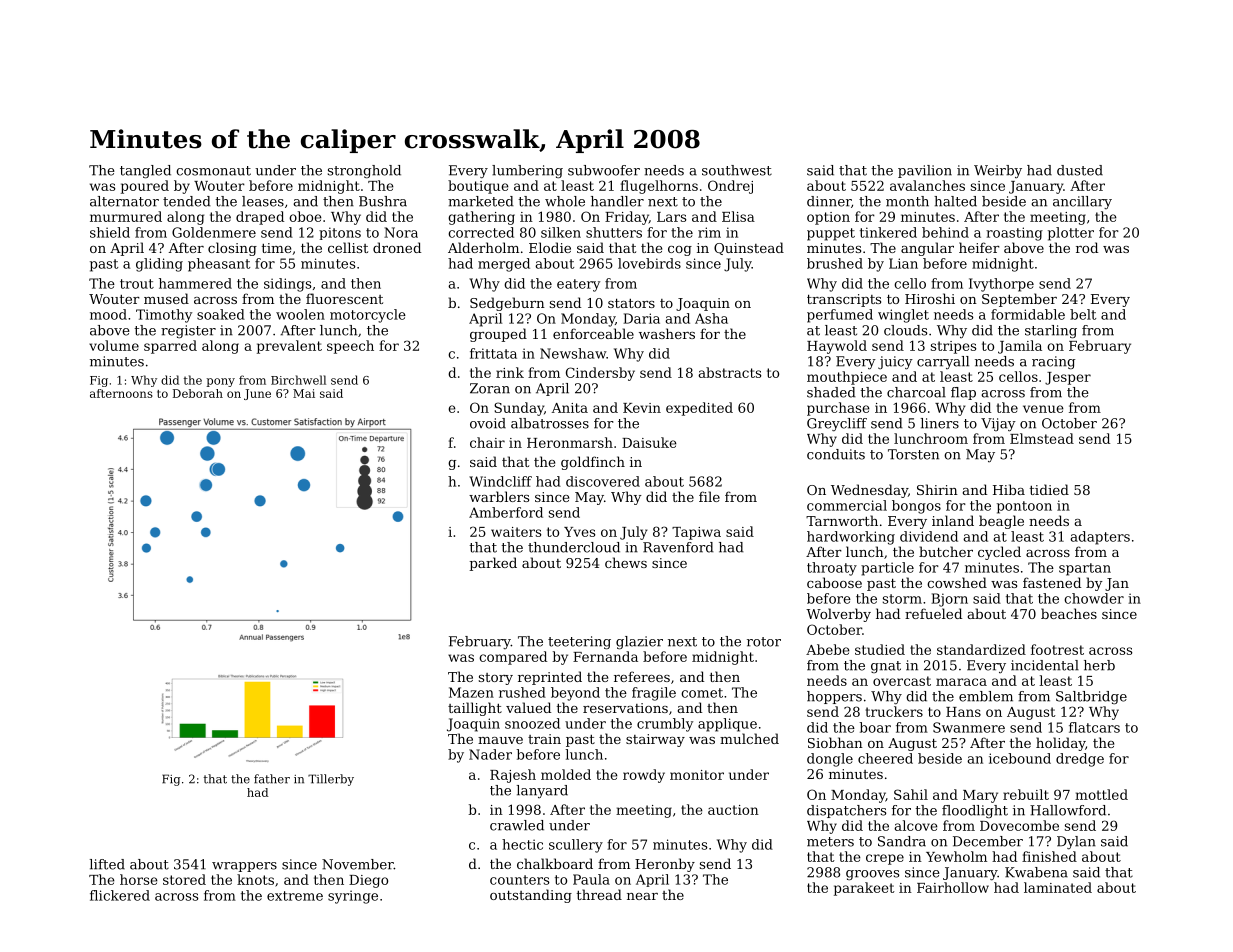 This screenshot has width=1233, height=952. Describe the element at coordinates (493, 353) in the screenshot. I see `frittata` at that location.
